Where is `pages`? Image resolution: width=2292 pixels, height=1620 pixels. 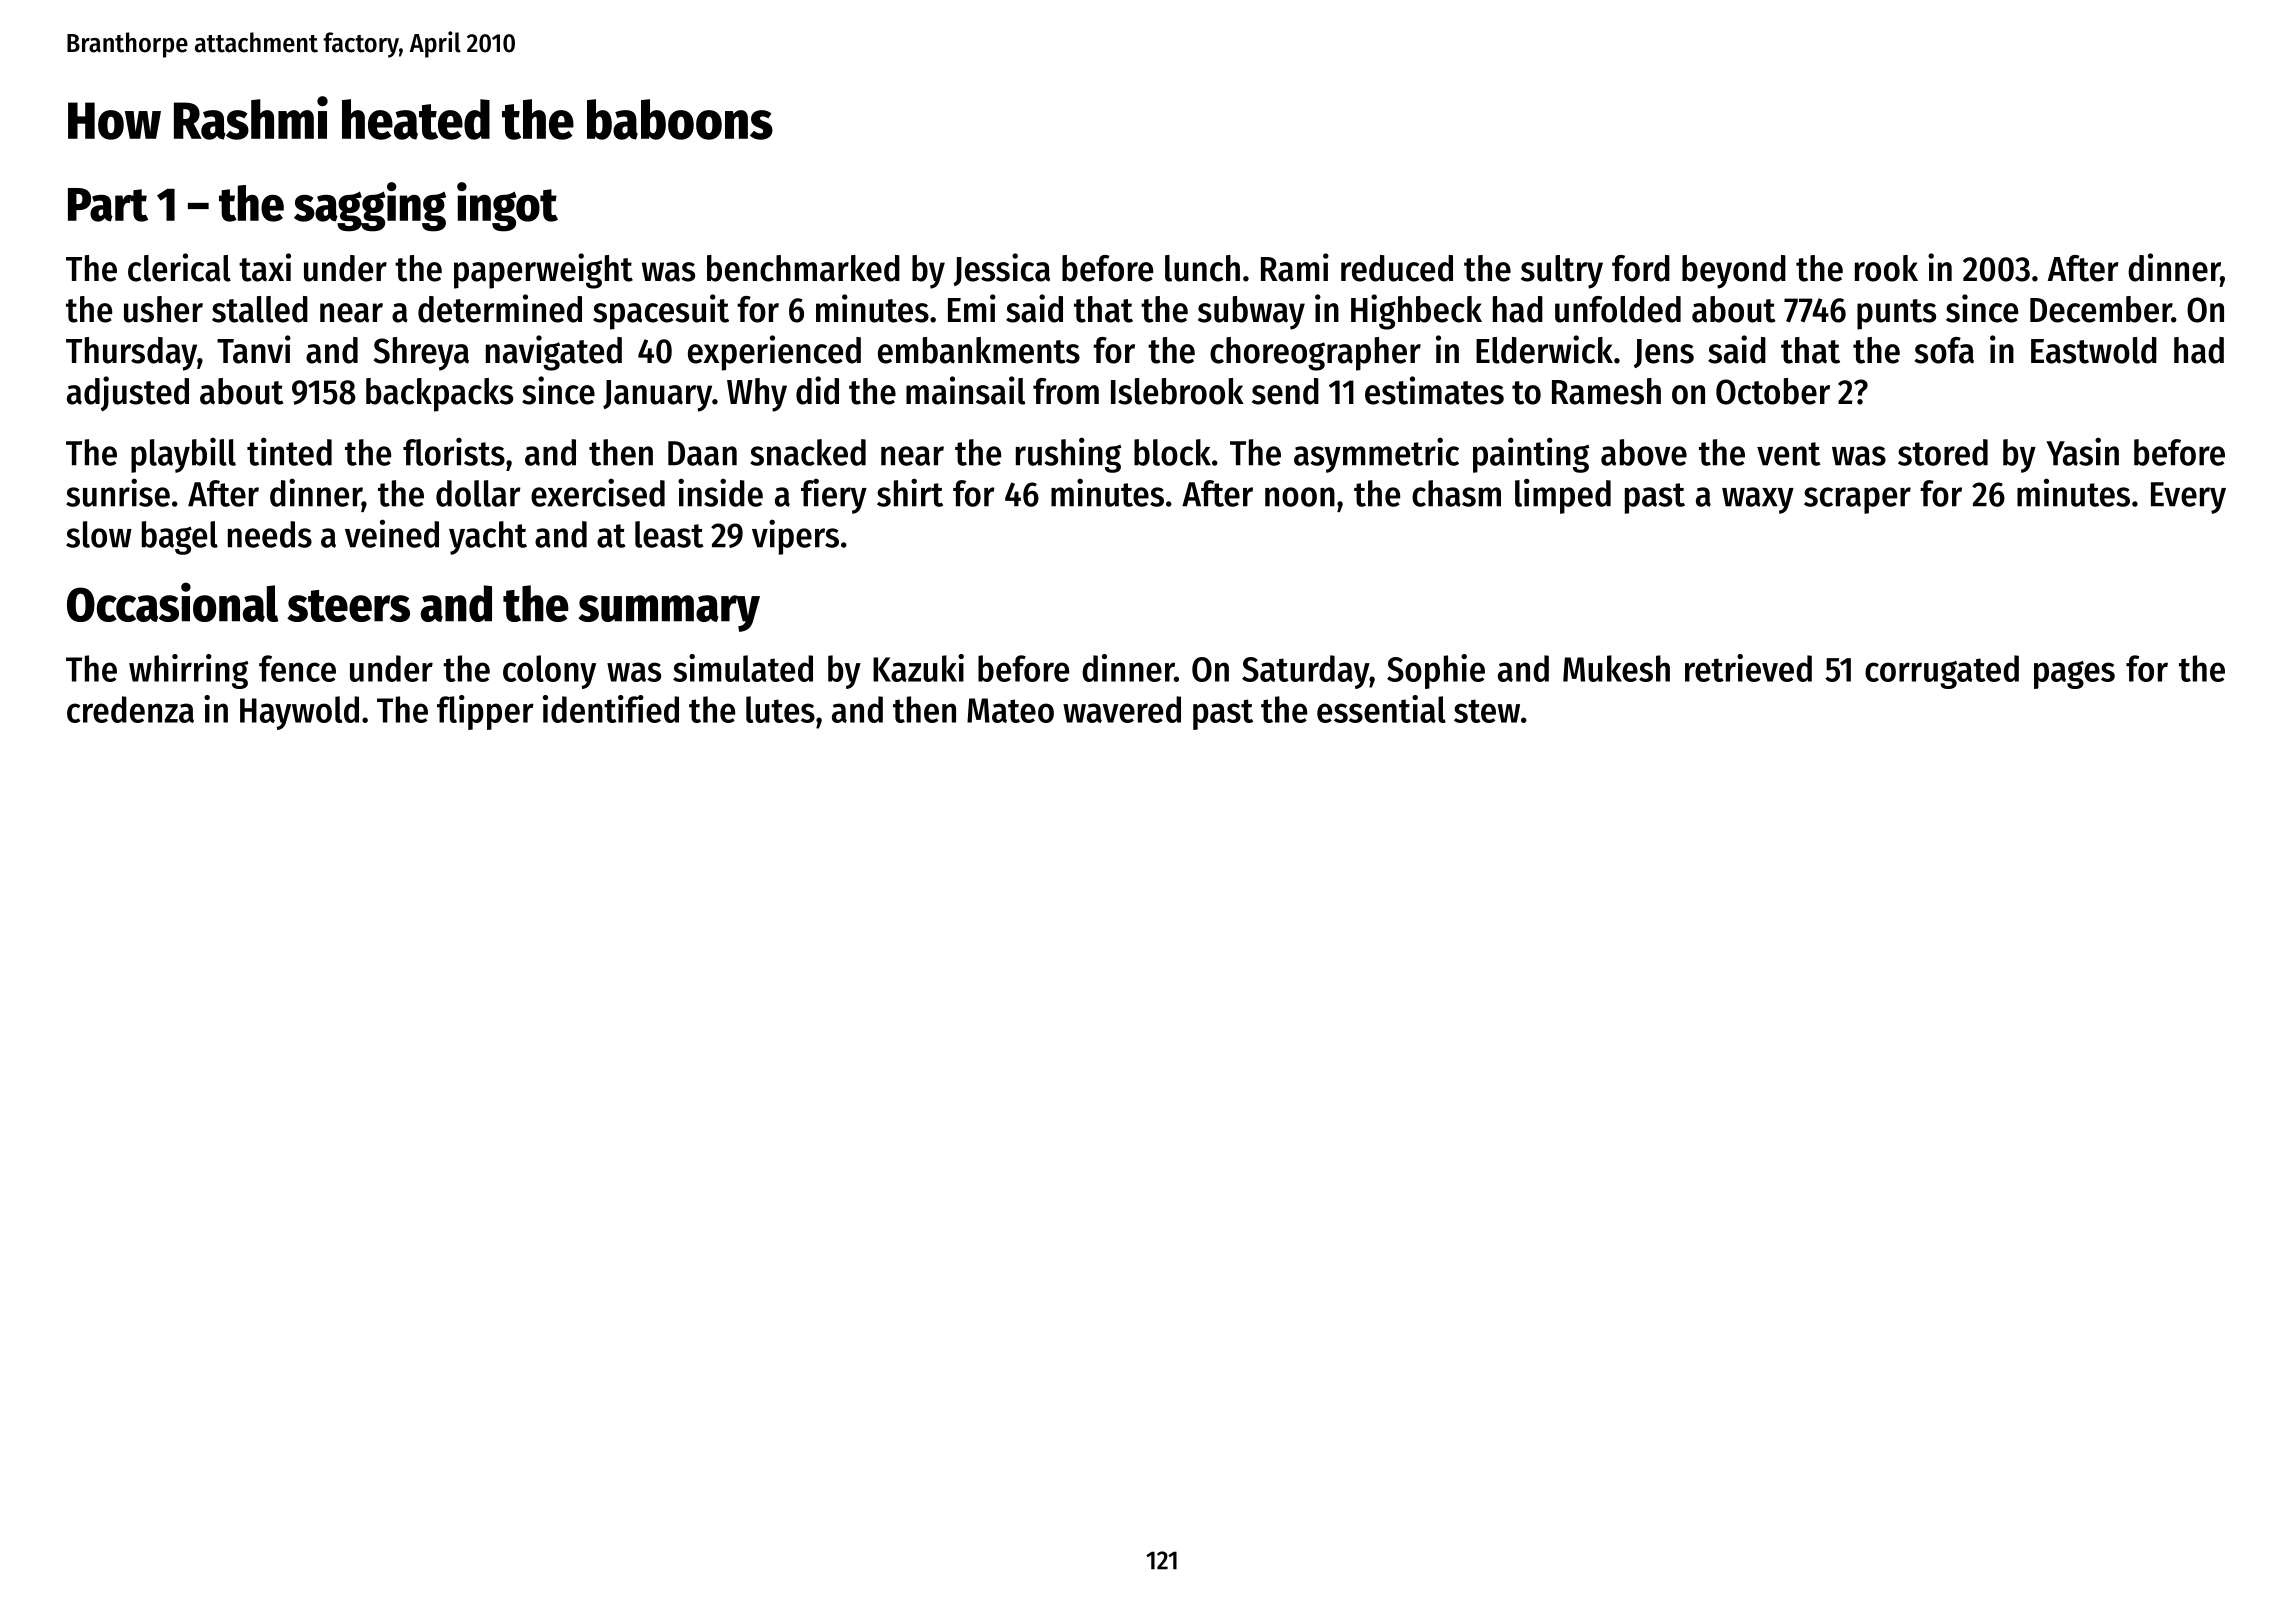 pages is located at coordinates (2074, 675).
